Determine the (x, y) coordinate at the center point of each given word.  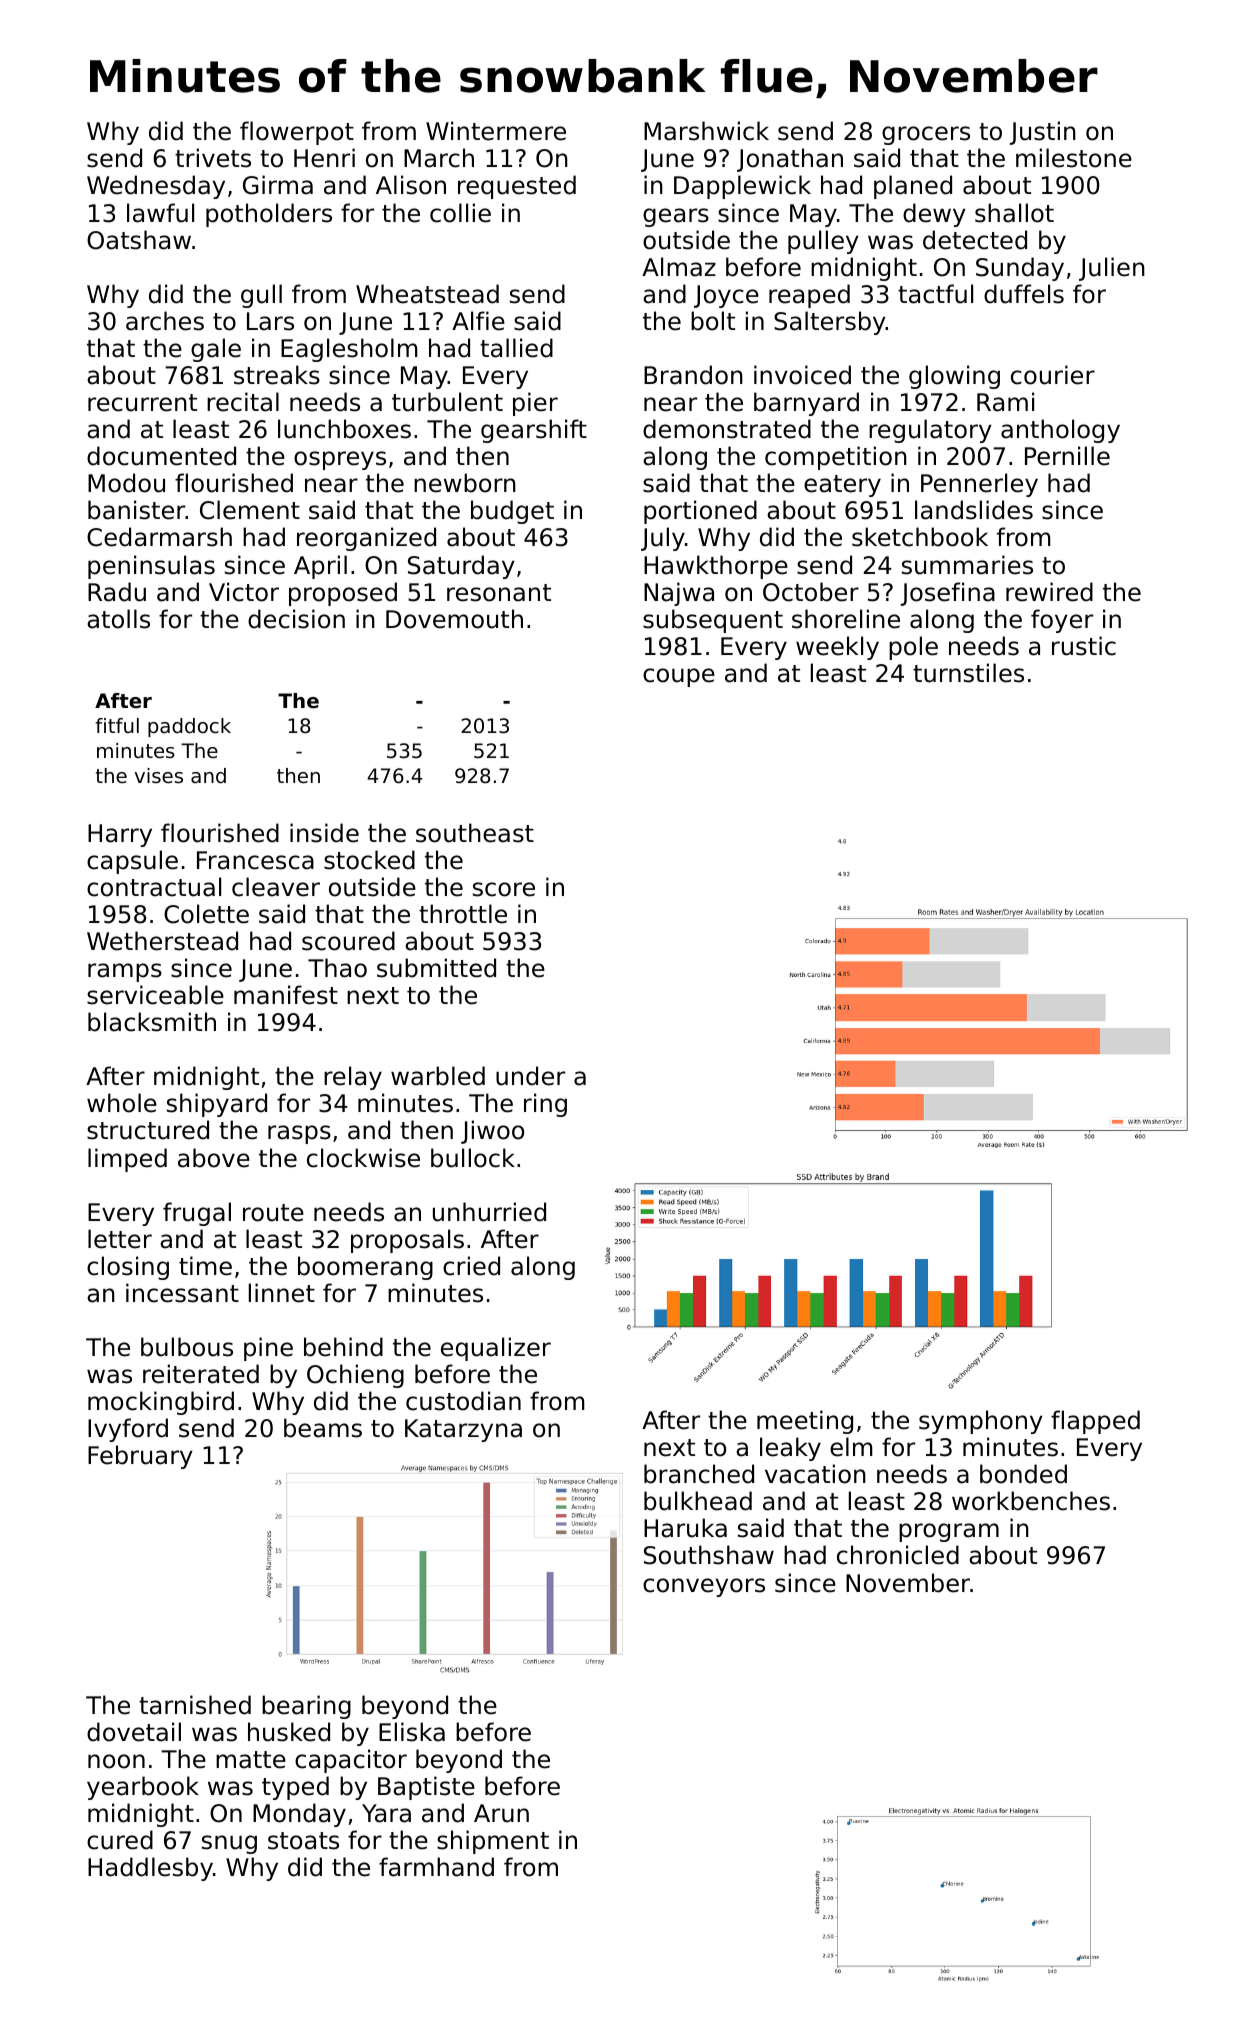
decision (296, 619)
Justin (1042, 133)
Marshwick (706, 131)
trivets (213, 158)
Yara (386, 1813)
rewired (1049, 592)
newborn (465, 483)
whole (122, 1103)
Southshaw (709, 1555)
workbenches (1031, 1501)
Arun (501, 1813)
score (504, 889)
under (530, 1076)
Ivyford (128, 1430)
